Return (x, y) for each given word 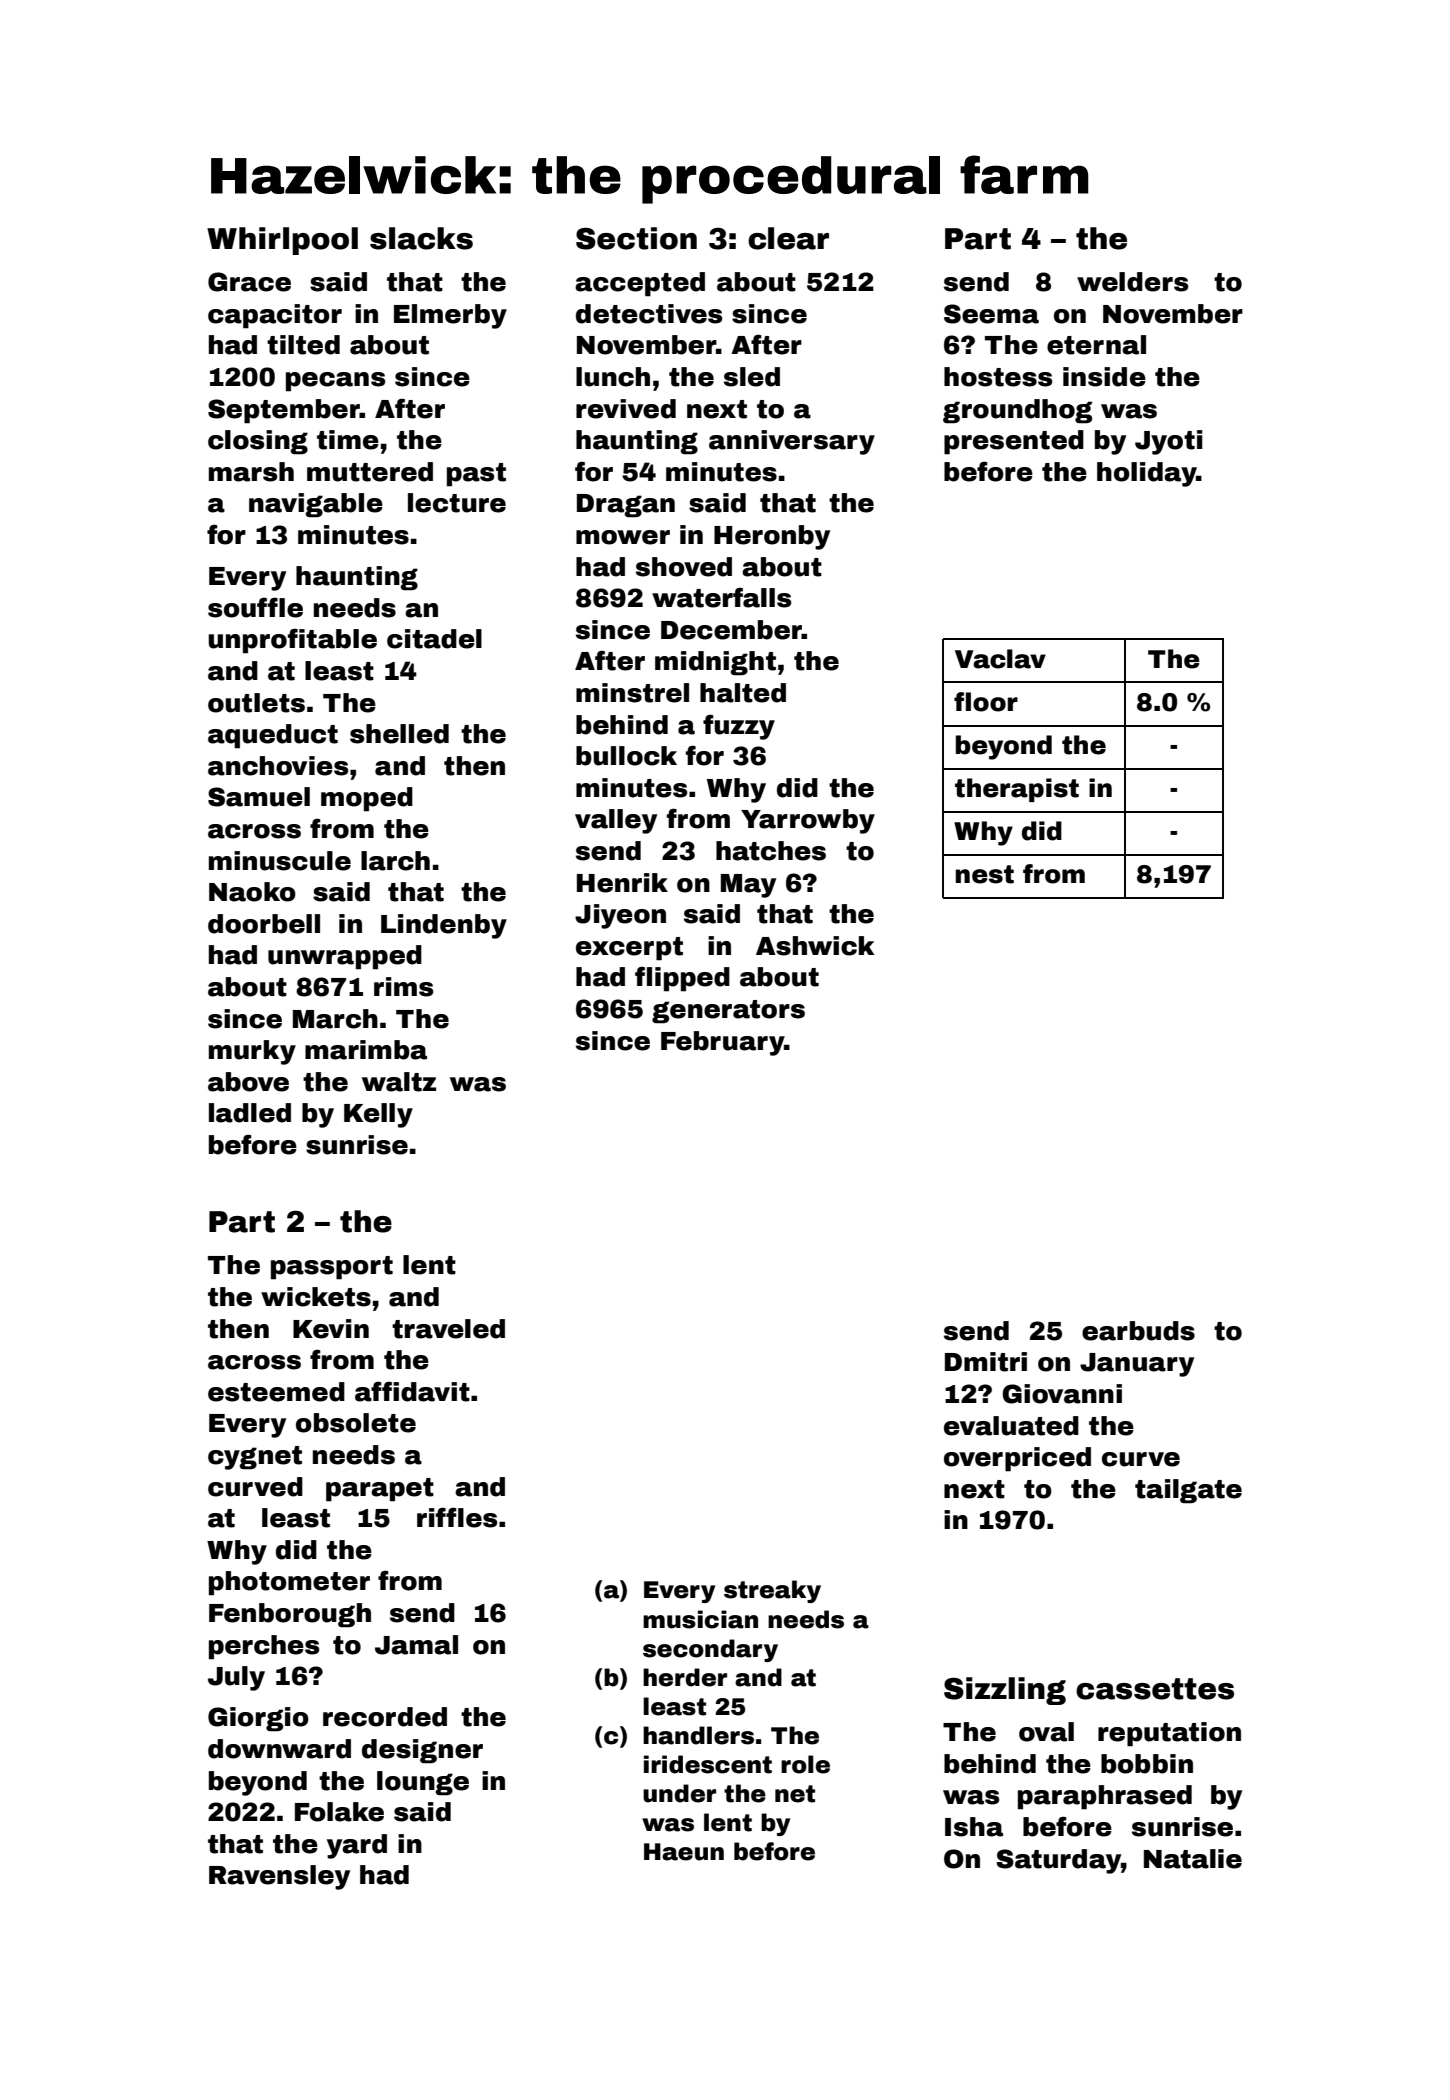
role (805, 1764)
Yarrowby (808, 821)
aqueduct (273, 736)
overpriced (1017, 1459)
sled (752, 377)
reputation (1169, 1734)
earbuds (1138, 1331)
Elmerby (450, 316)
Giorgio (258, 1719)
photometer (289, 1583)
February (723, 1043)
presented (1014, 442)
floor (986, 702)
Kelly (378, 1115)
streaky (772, 1591)
